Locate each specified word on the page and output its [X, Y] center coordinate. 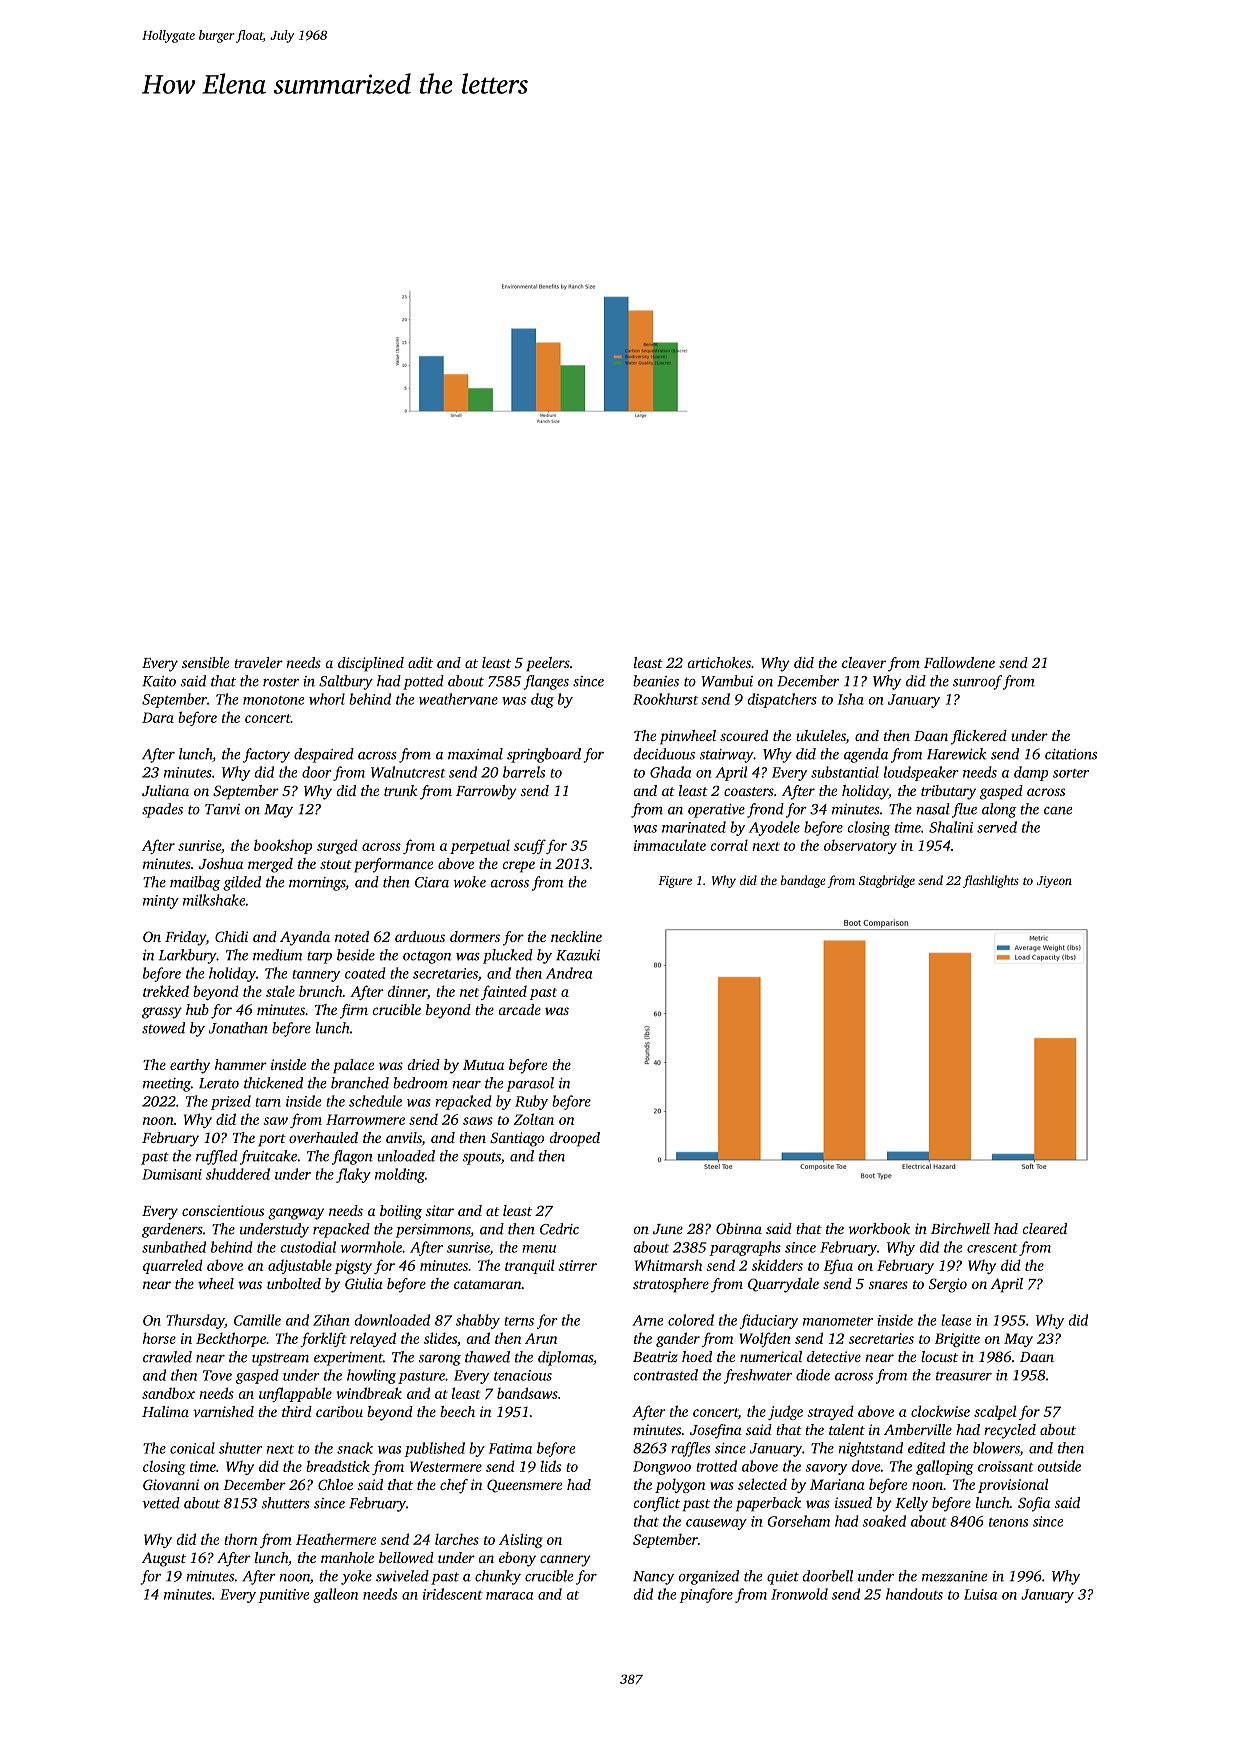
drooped [575, 1139]
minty [161, 902]
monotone [273, 700]
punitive [283, 1596]
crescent [992, 1248]
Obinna [739, 1228]
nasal [933, 809]
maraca [509, 1596]
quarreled [173, 1266]
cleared [1045, 1228]
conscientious [223, 1210]
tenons [1008, 1522]
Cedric [559, 1229]
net [469, 992]
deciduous [664, 754]
